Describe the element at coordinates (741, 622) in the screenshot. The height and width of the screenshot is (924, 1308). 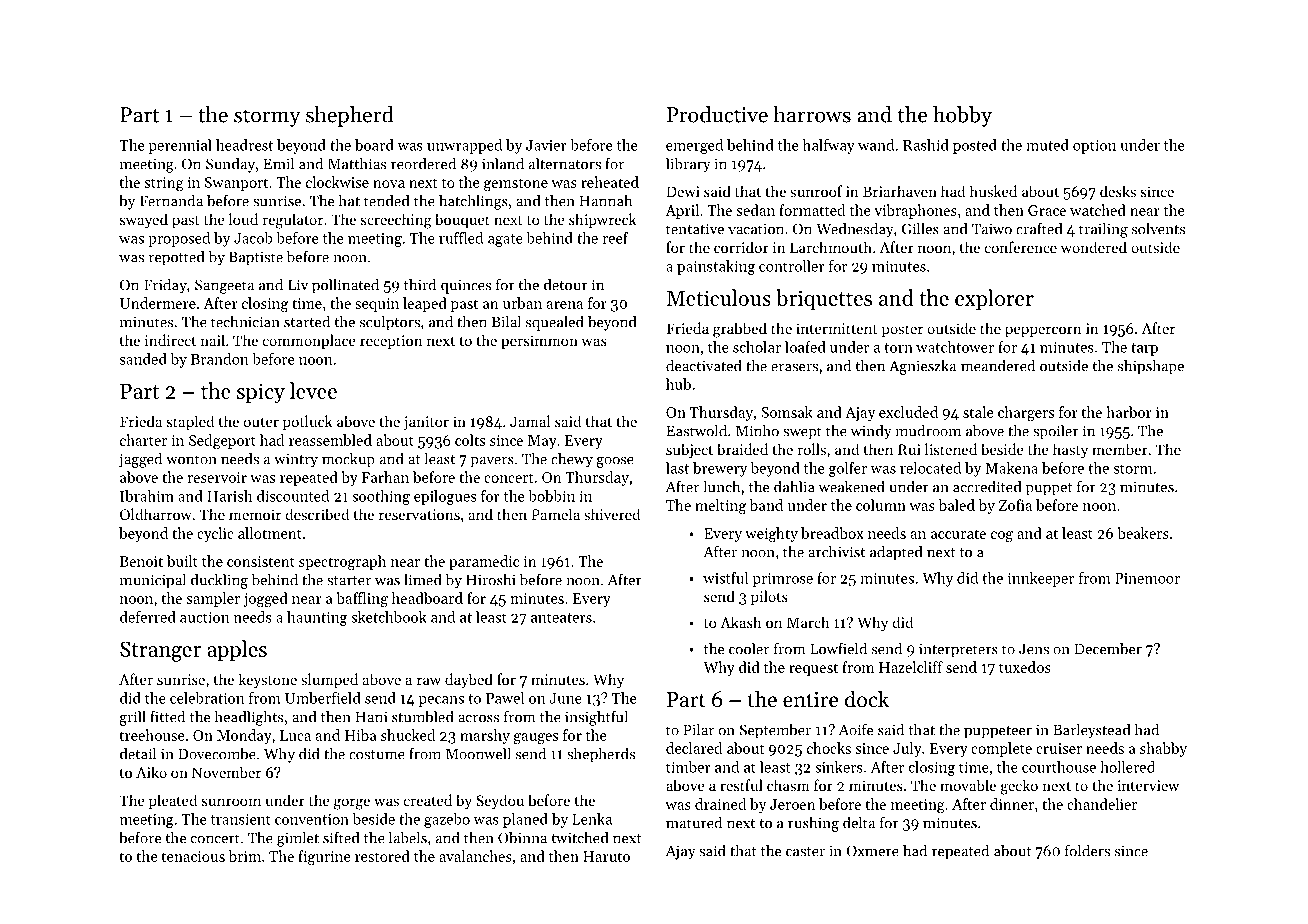
I see `Akash` at that location.
